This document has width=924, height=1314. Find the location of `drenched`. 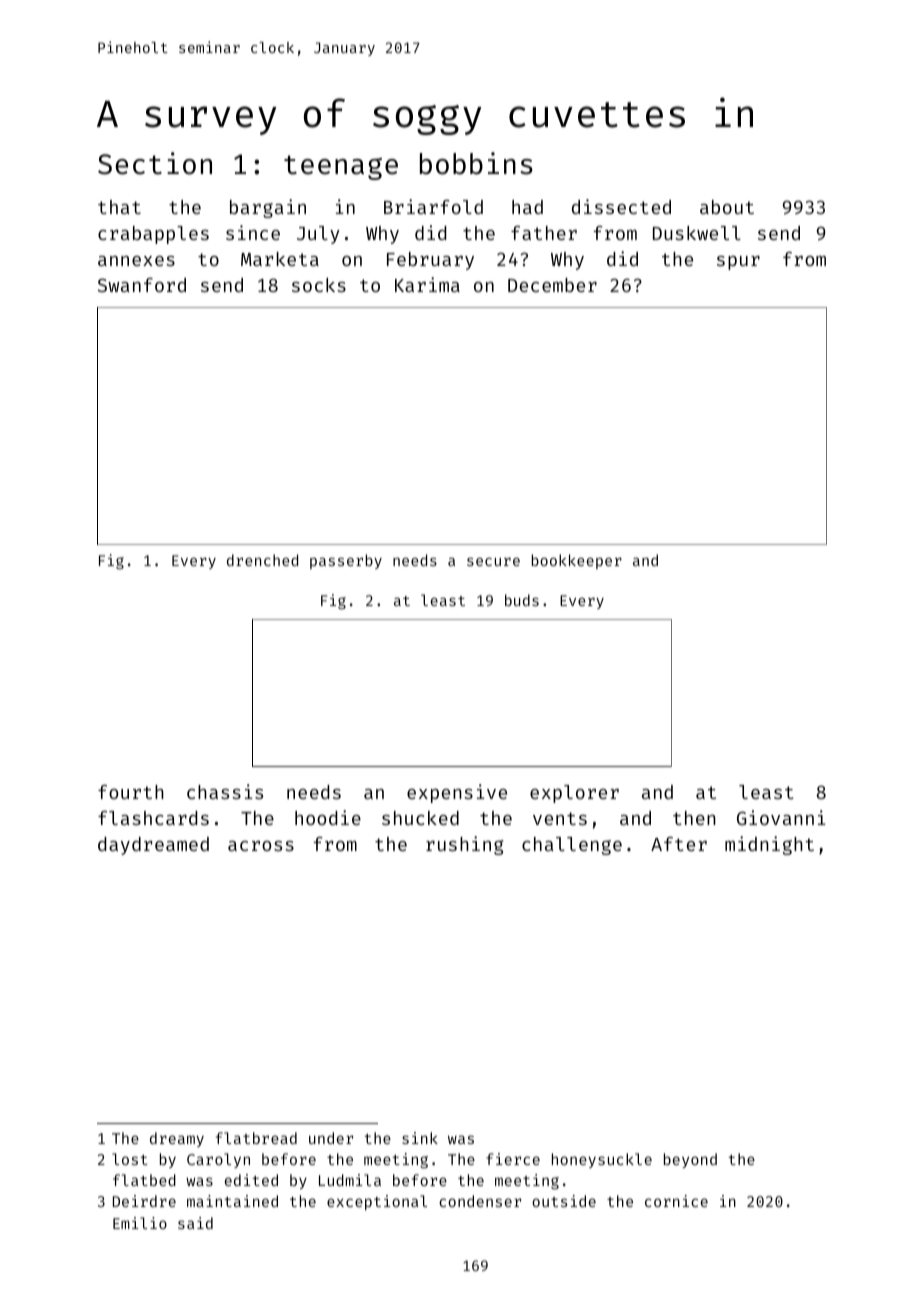

drenched is located at coordinates (262, 560).
